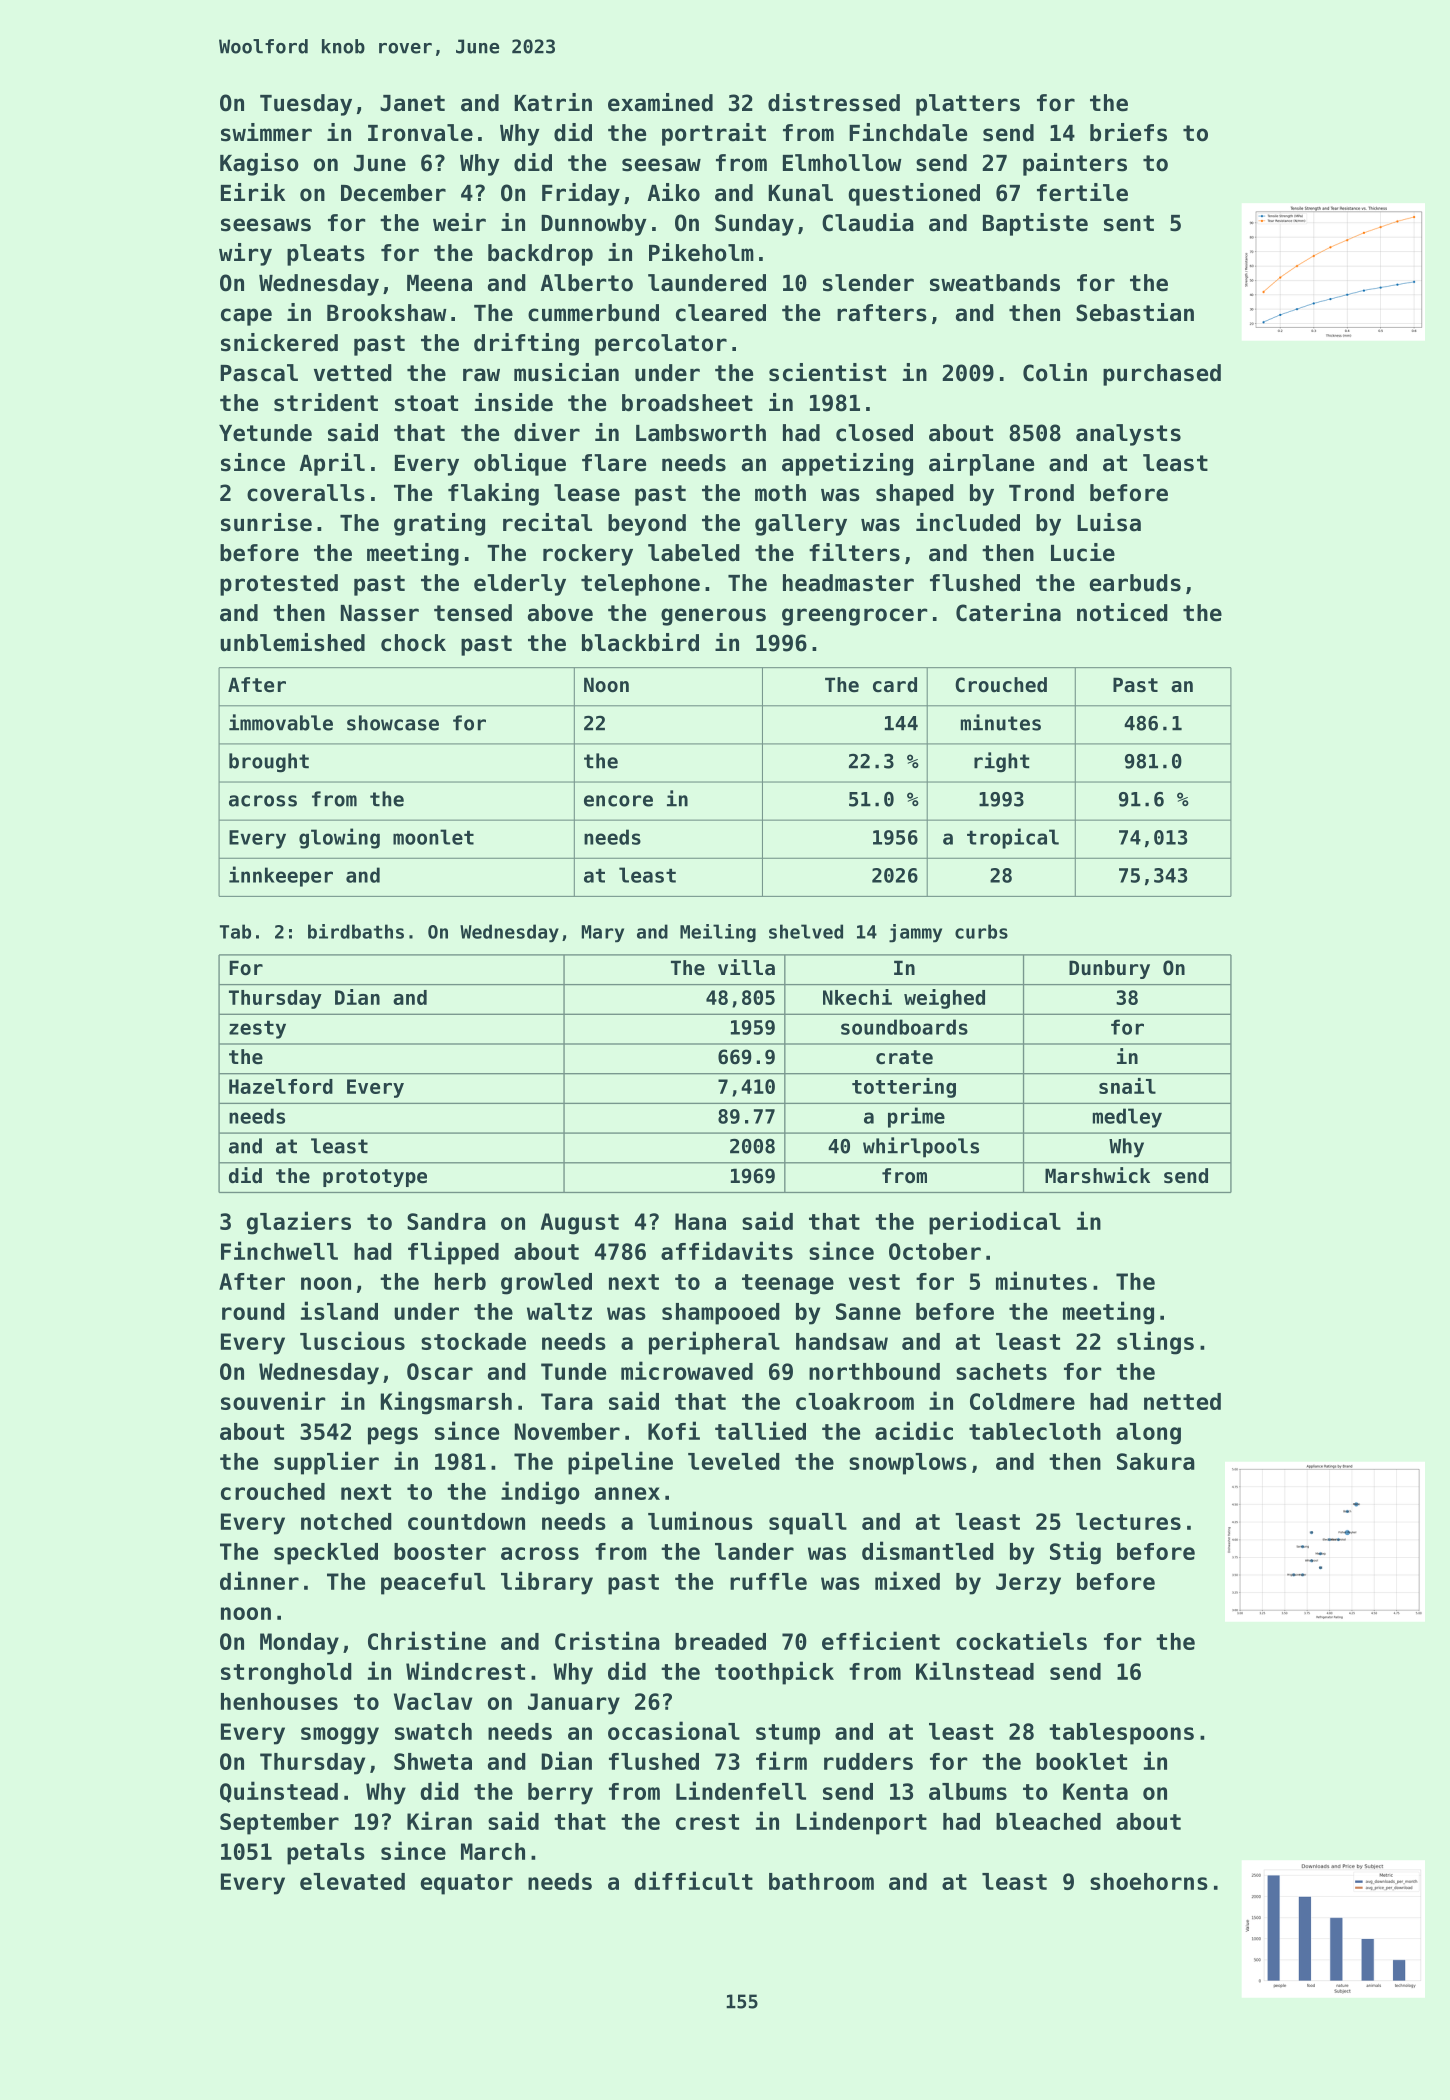 Image resolution: width=1450 pixels, height=2100 pixels. I want to click on Kagiso, so click(259, 164).
